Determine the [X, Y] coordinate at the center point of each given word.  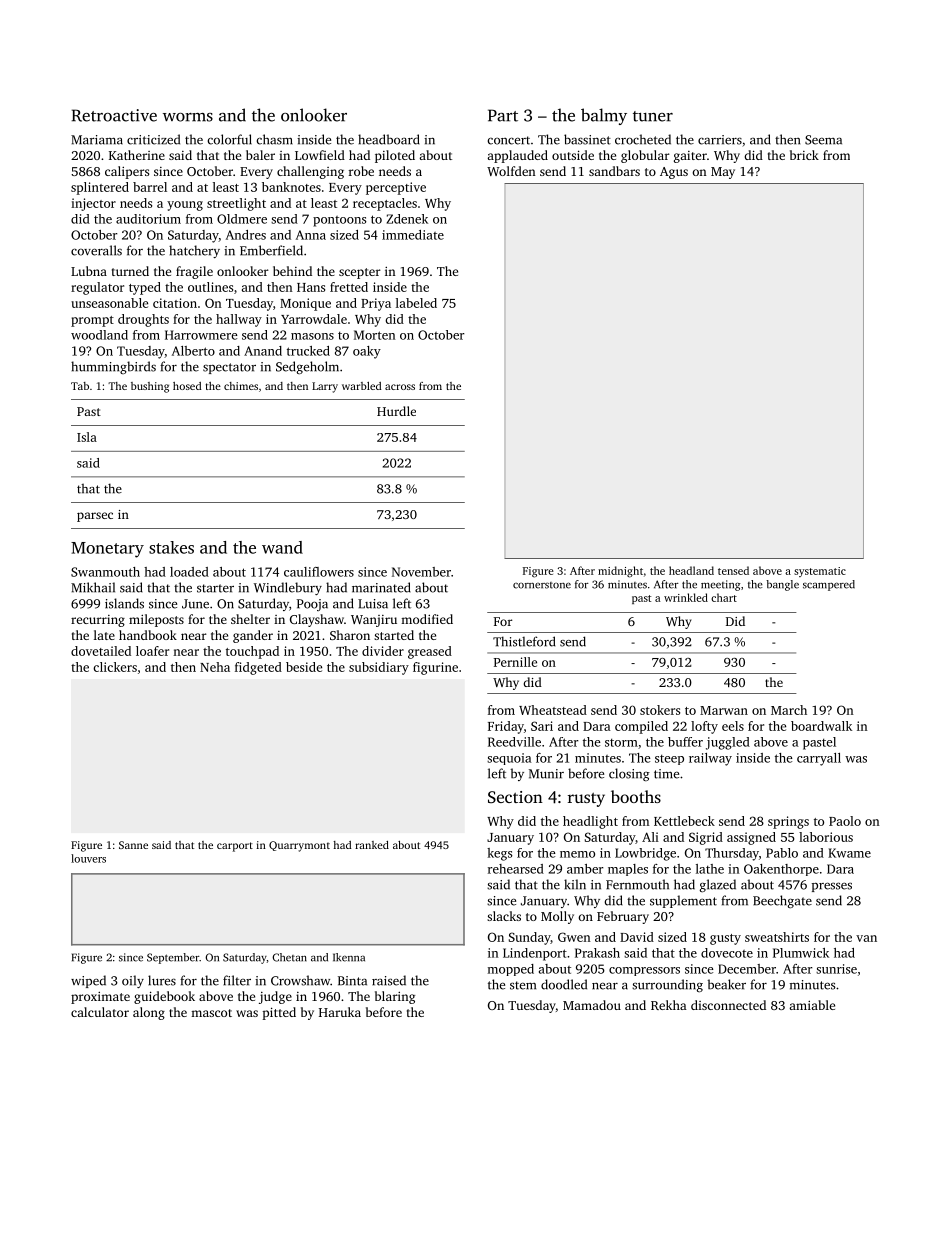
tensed [733, 570]
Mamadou [592, 1005]
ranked [372, 845]
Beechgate [782, 901]
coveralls [96, 250]
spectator [229, 368]
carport [235, 847]
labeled [416, 303]
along [149, 1013]
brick [804, 155]
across [400, 387]
